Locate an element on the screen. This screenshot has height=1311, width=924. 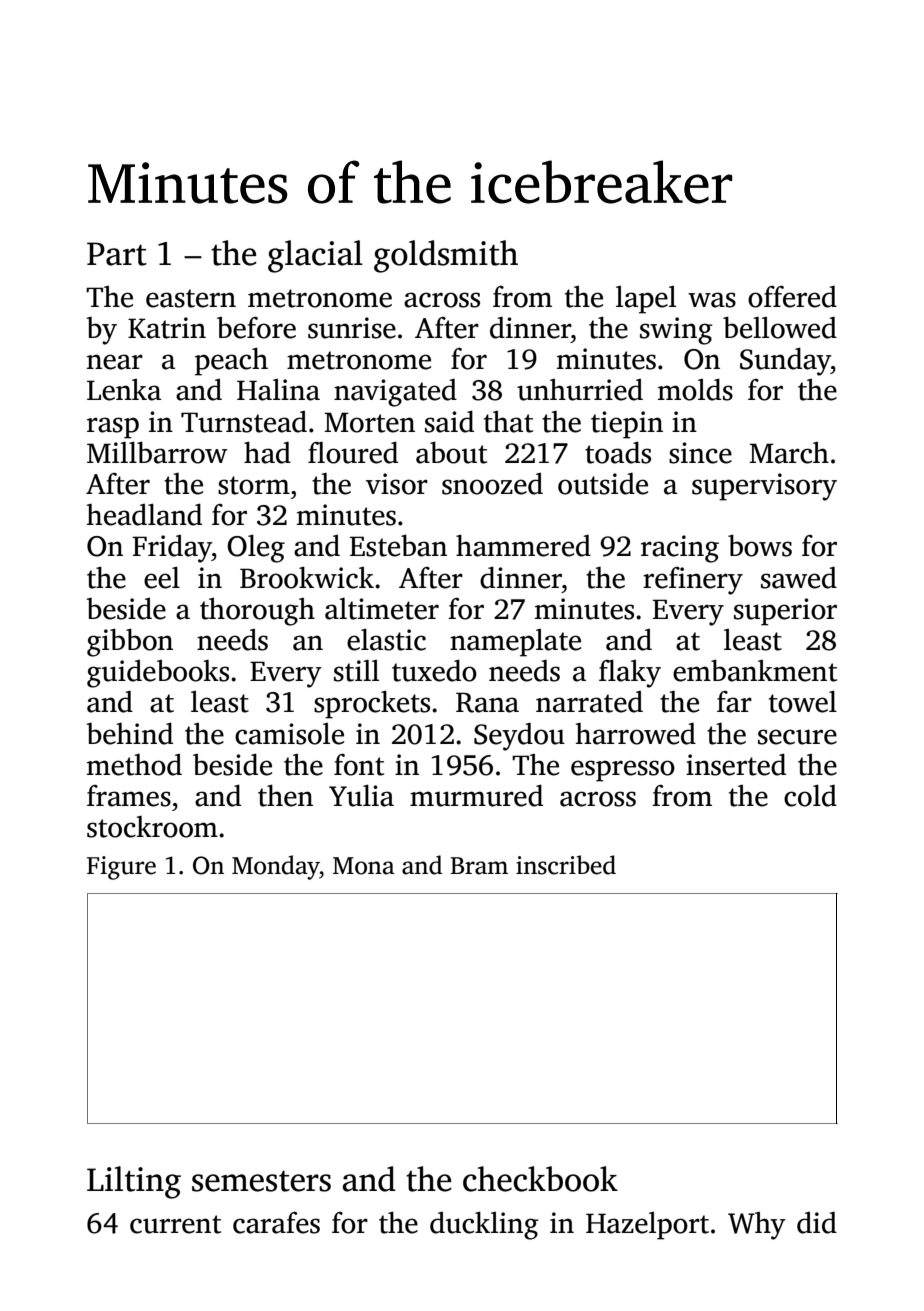
guidebooks is located at coordinates (158, 674).
